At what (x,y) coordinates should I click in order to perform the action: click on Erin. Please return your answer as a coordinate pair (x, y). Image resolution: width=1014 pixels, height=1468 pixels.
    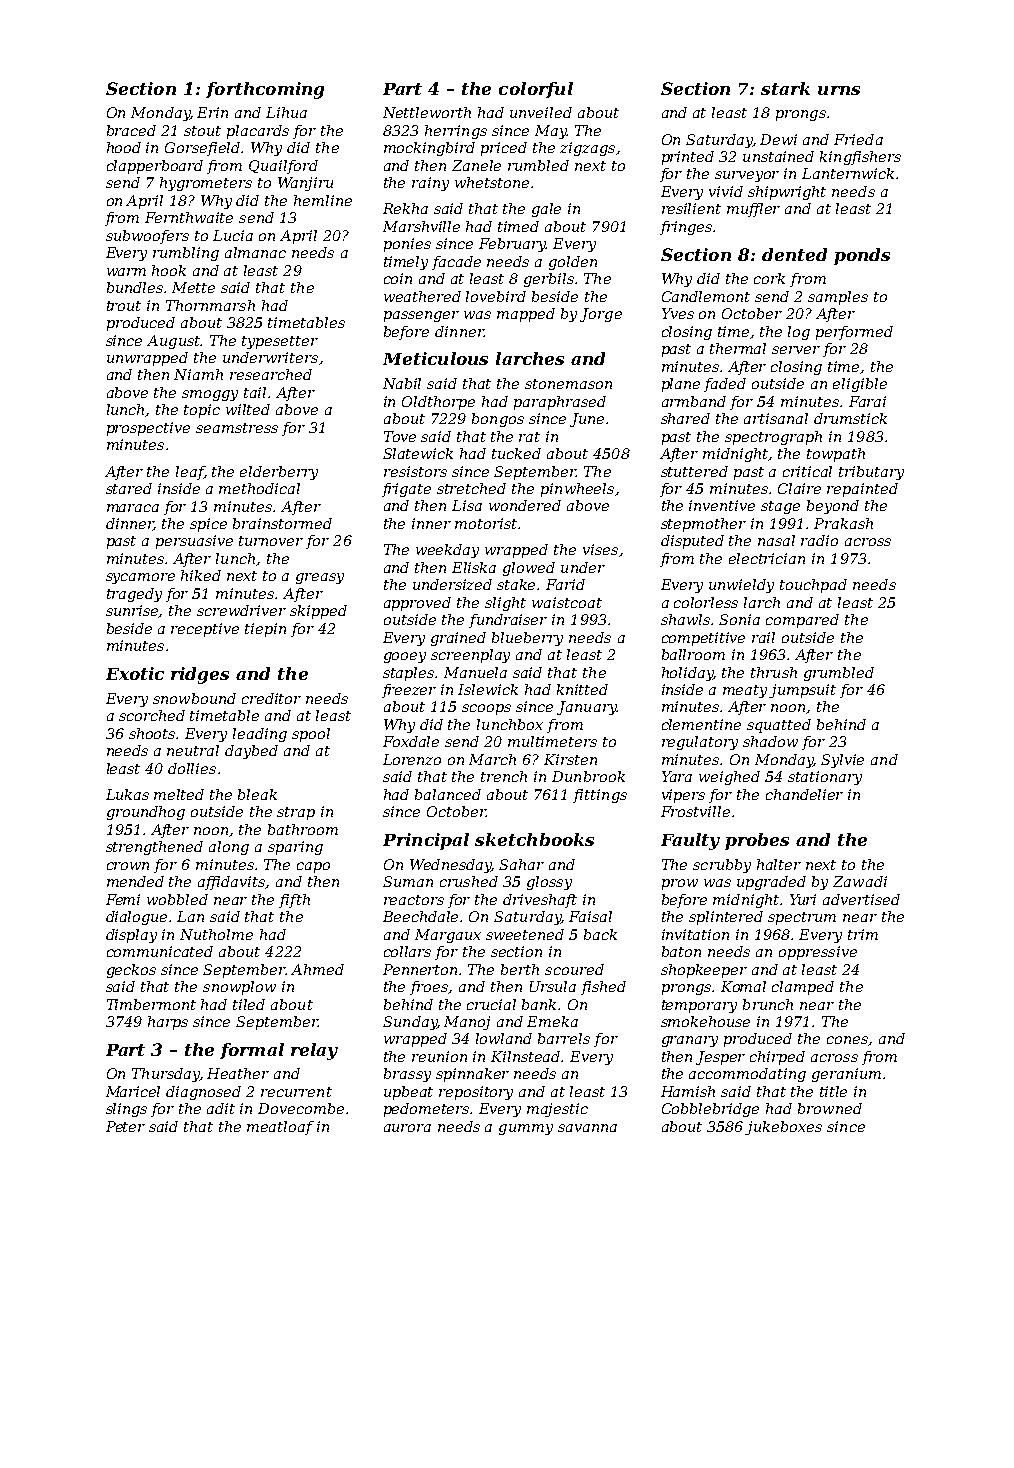
    Looking at the image, I should click on (212, 112).
